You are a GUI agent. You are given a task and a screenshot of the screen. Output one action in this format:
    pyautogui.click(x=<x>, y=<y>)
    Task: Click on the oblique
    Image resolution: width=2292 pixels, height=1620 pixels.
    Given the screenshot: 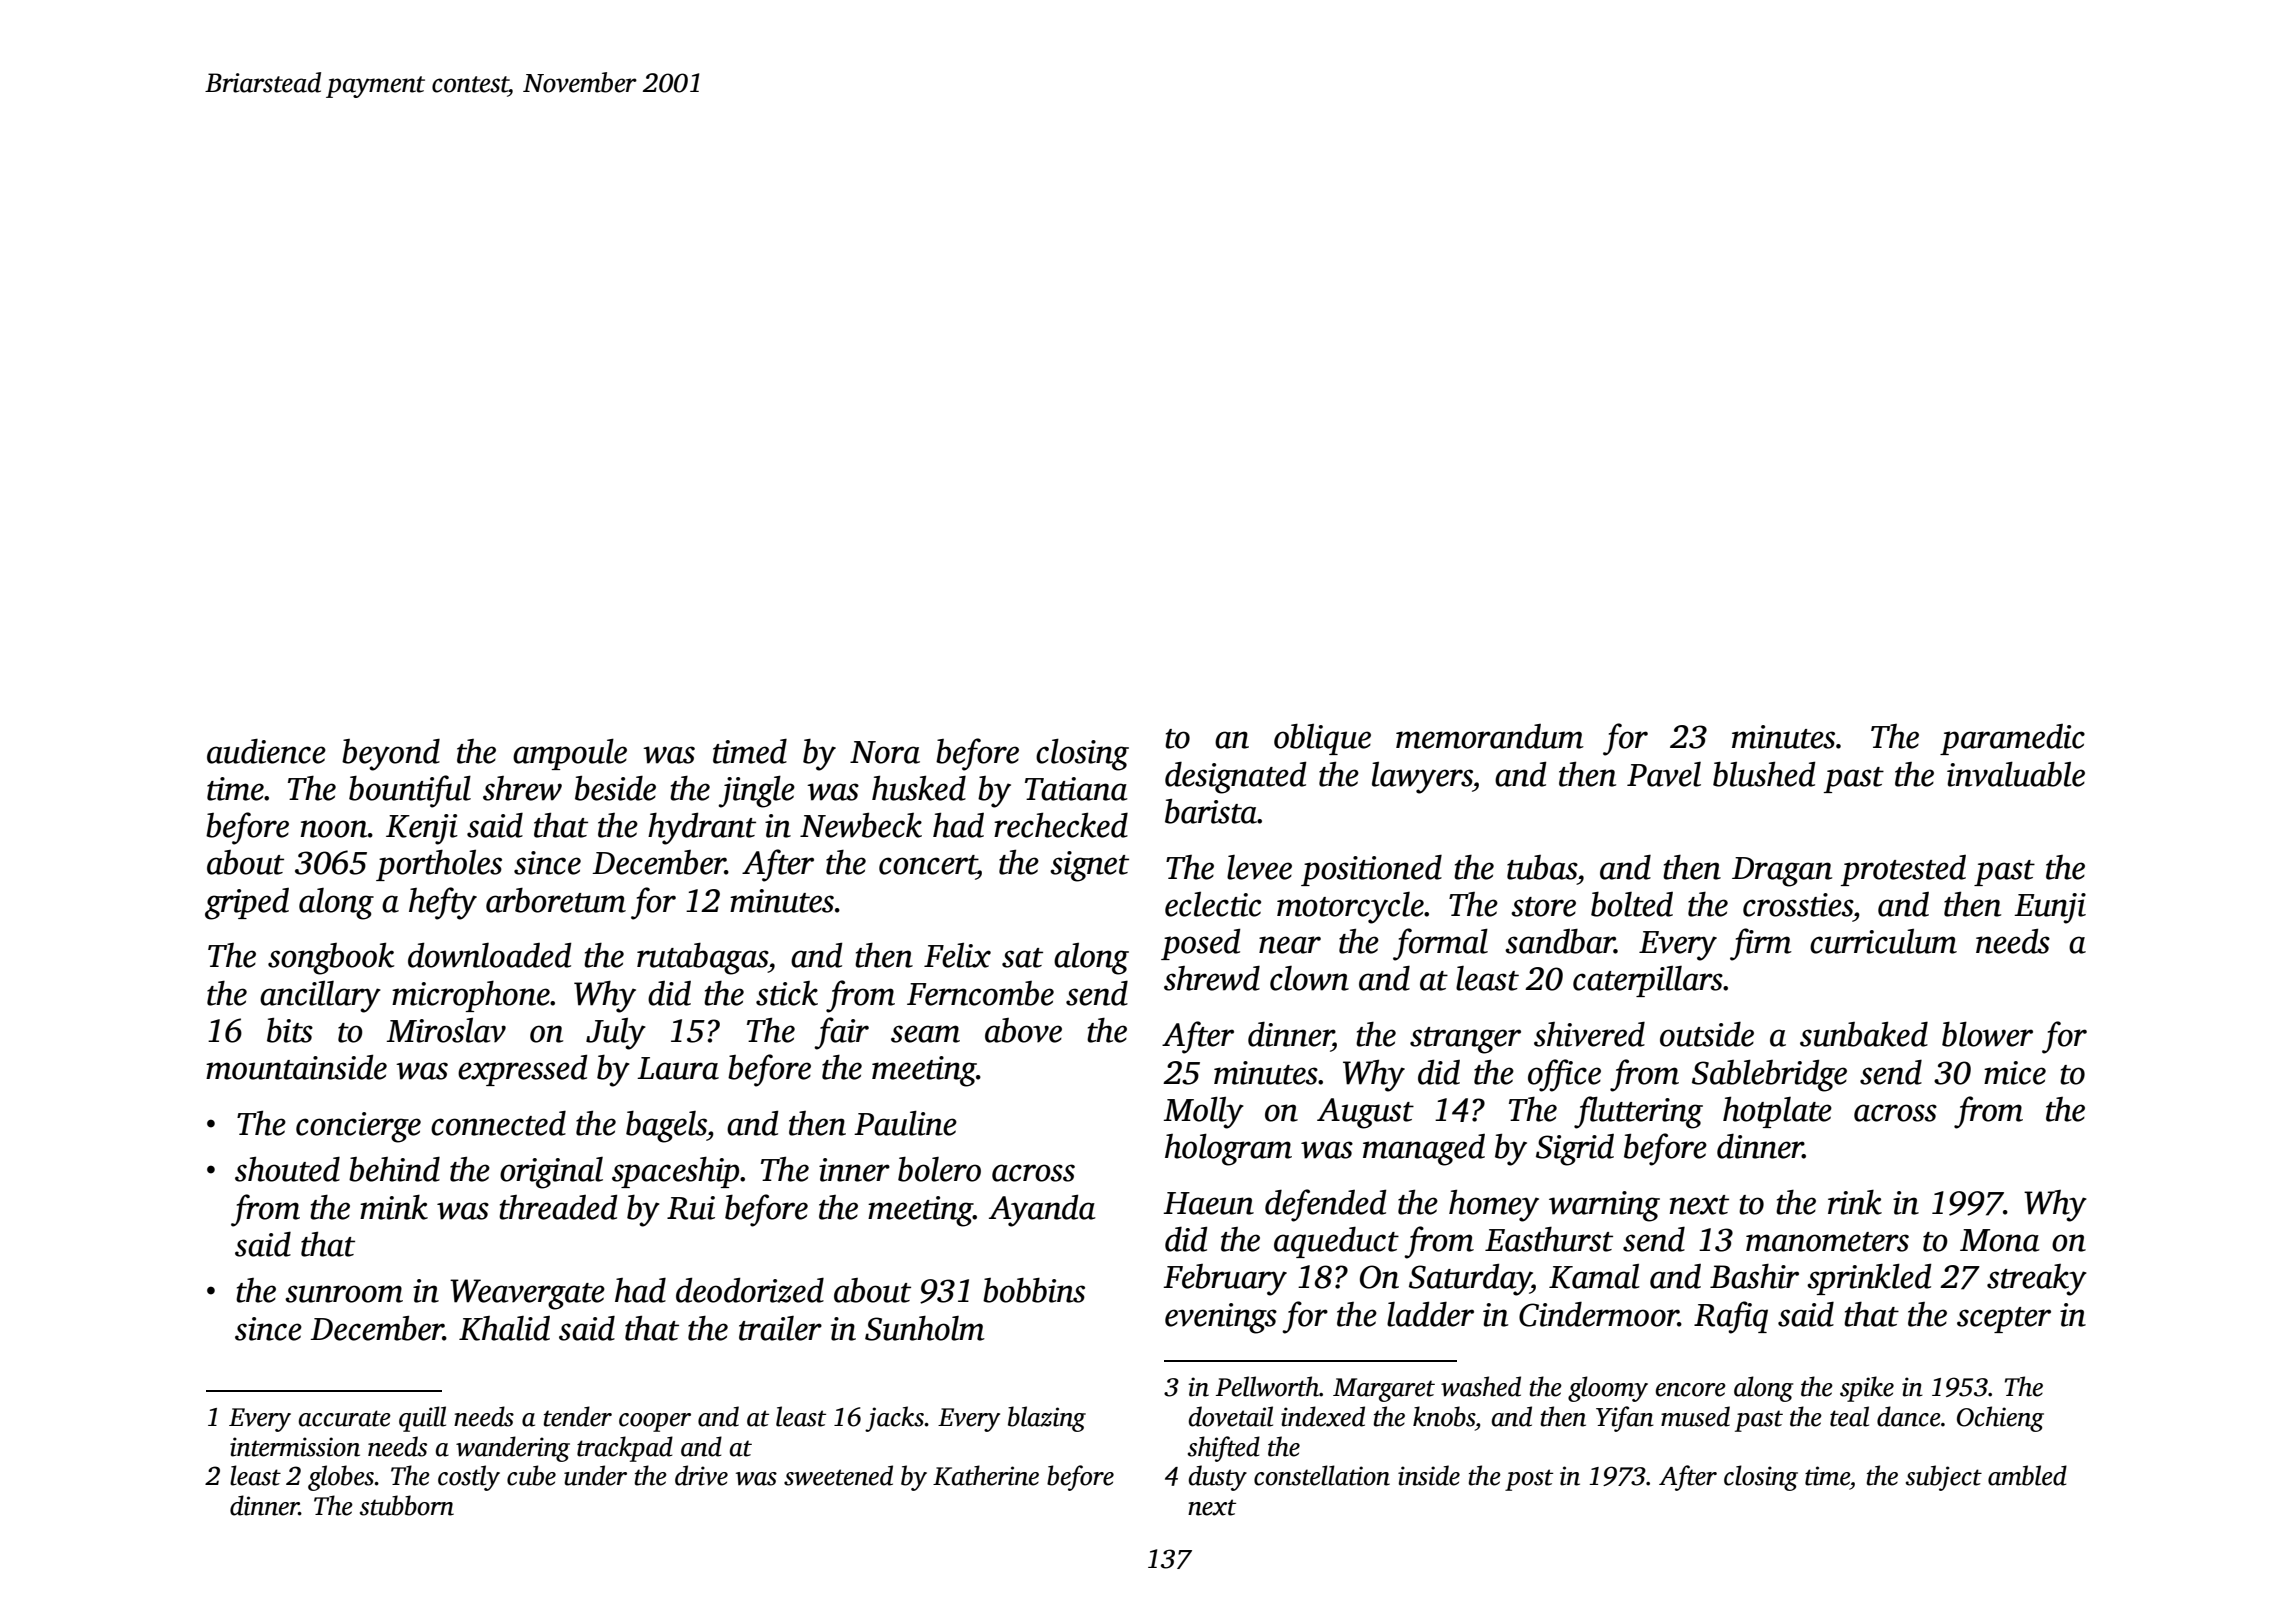 What is the action you would take?
    pyautogui.click(x=1322, y=739)
